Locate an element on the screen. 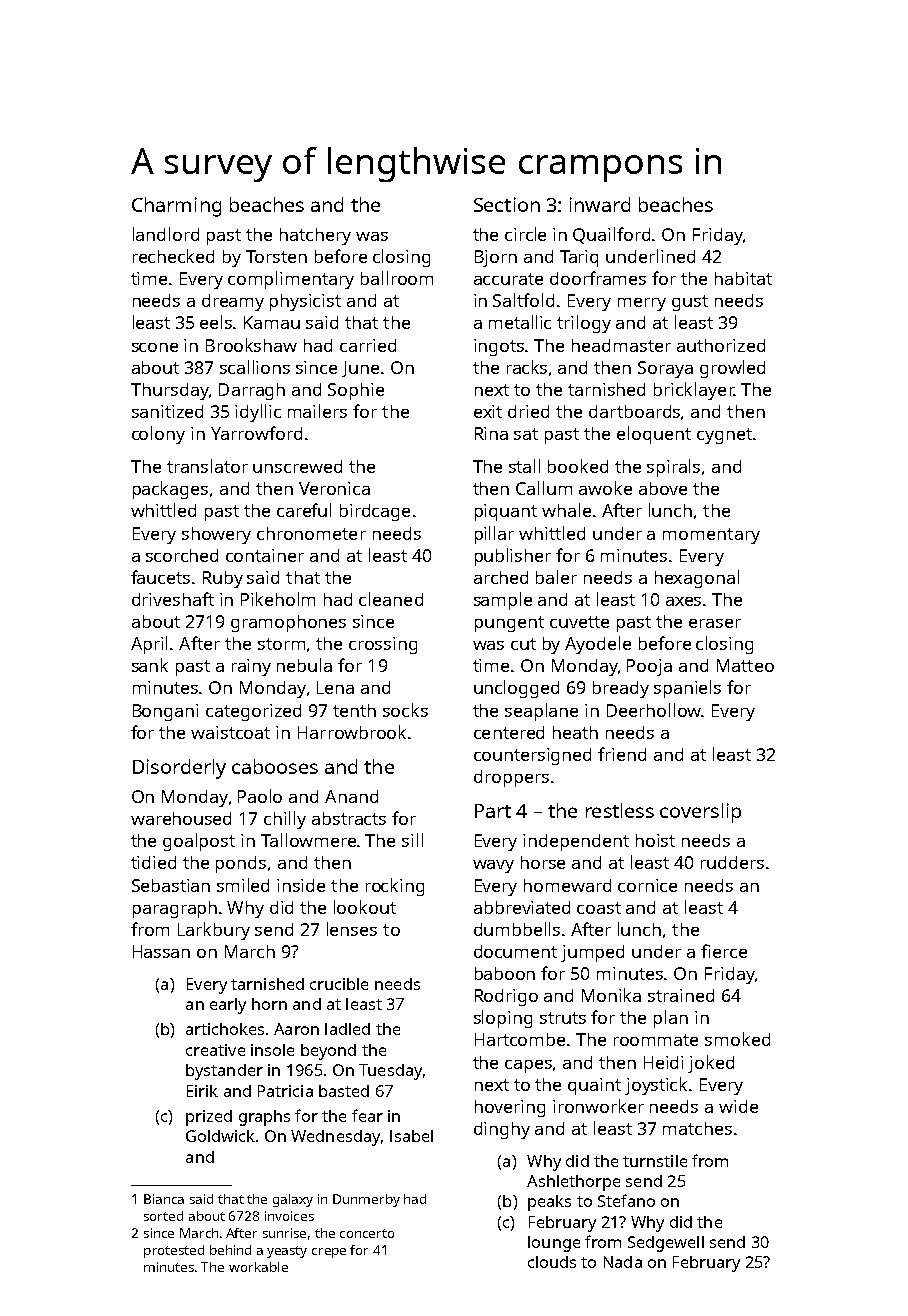  axes is located at coordinates (683, 601).
